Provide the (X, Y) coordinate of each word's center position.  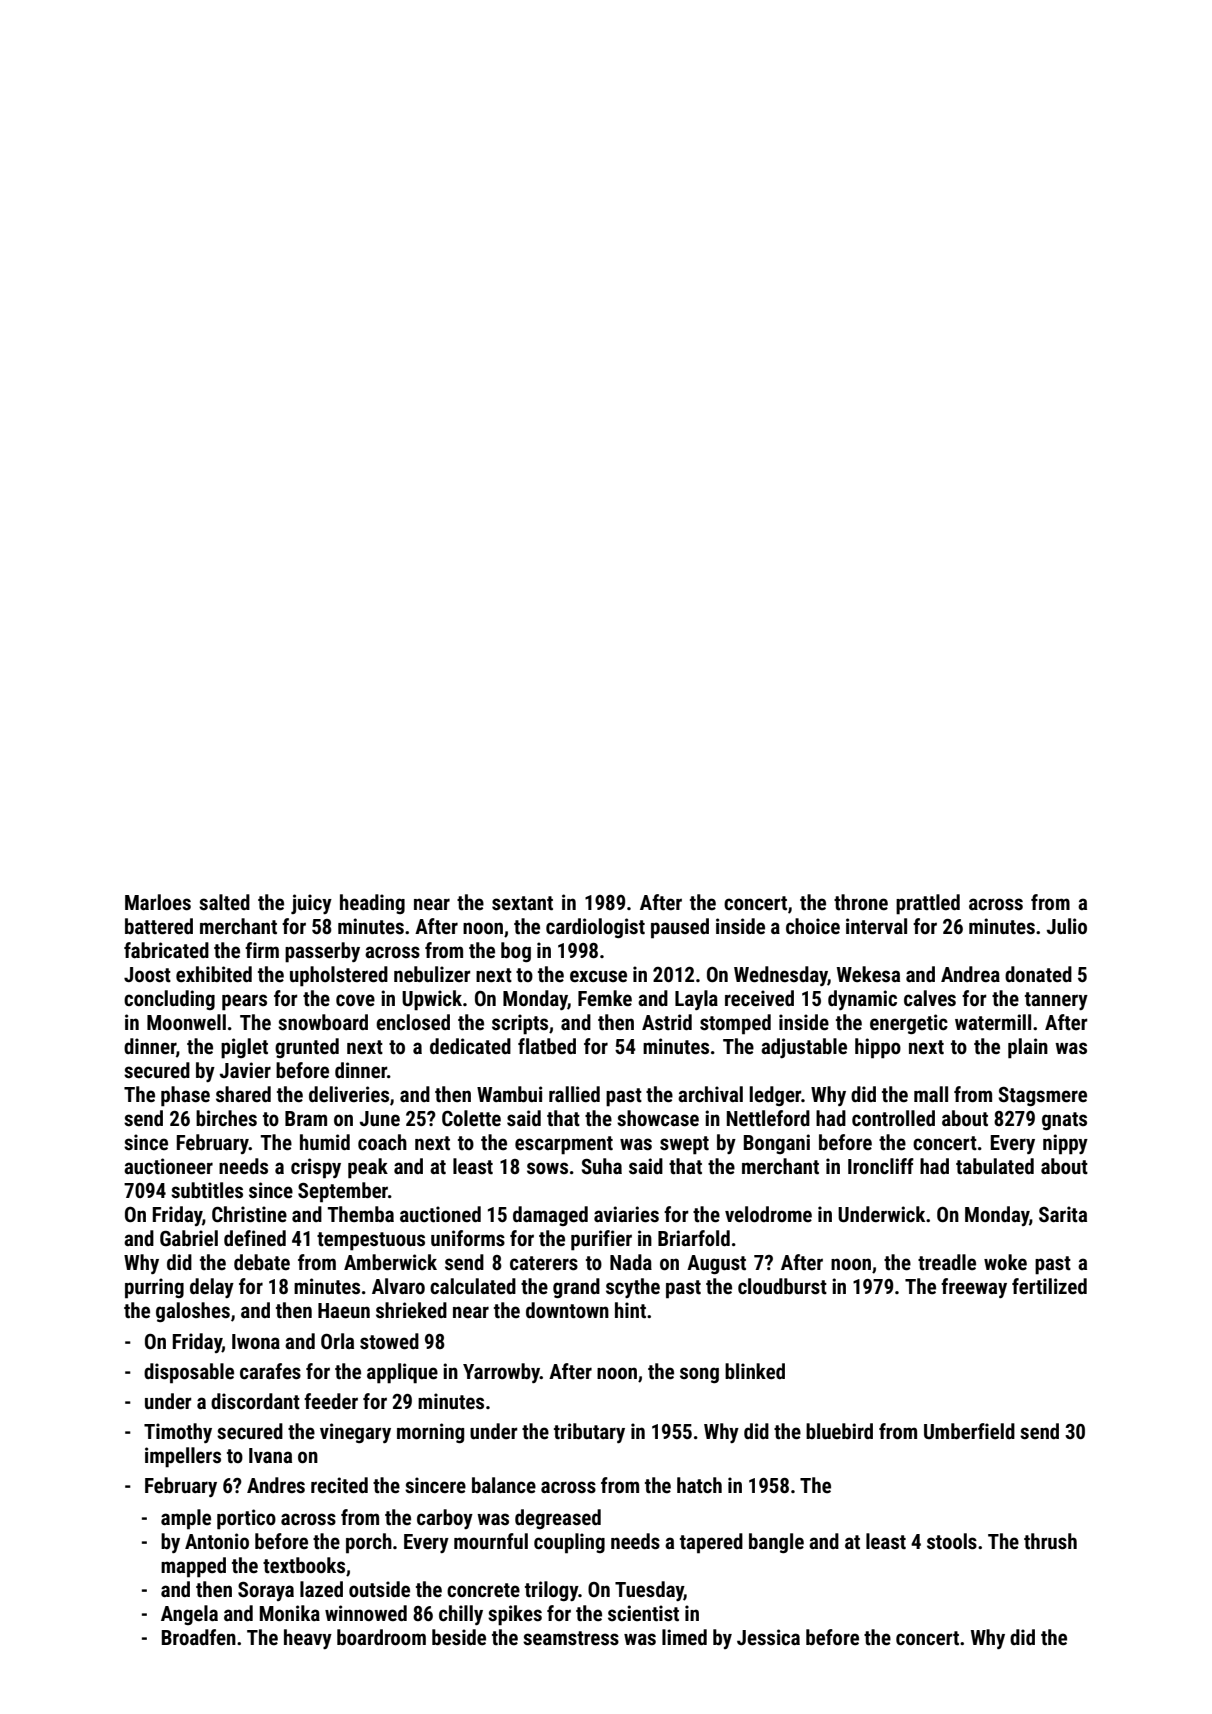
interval (876, 926)
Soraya (266, 1591)
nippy (1065, 1144)
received (759, 998)
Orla (337, 1341)
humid (325, 1142)
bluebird (839, 1431)
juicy (311, 904)
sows (547, 1168)
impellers (183, 1457)
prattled (928, 904)
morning (430, 1433)
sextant (522, 903)
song (699, 1375)
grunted (307, 1048)
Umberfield (969, 1431)
